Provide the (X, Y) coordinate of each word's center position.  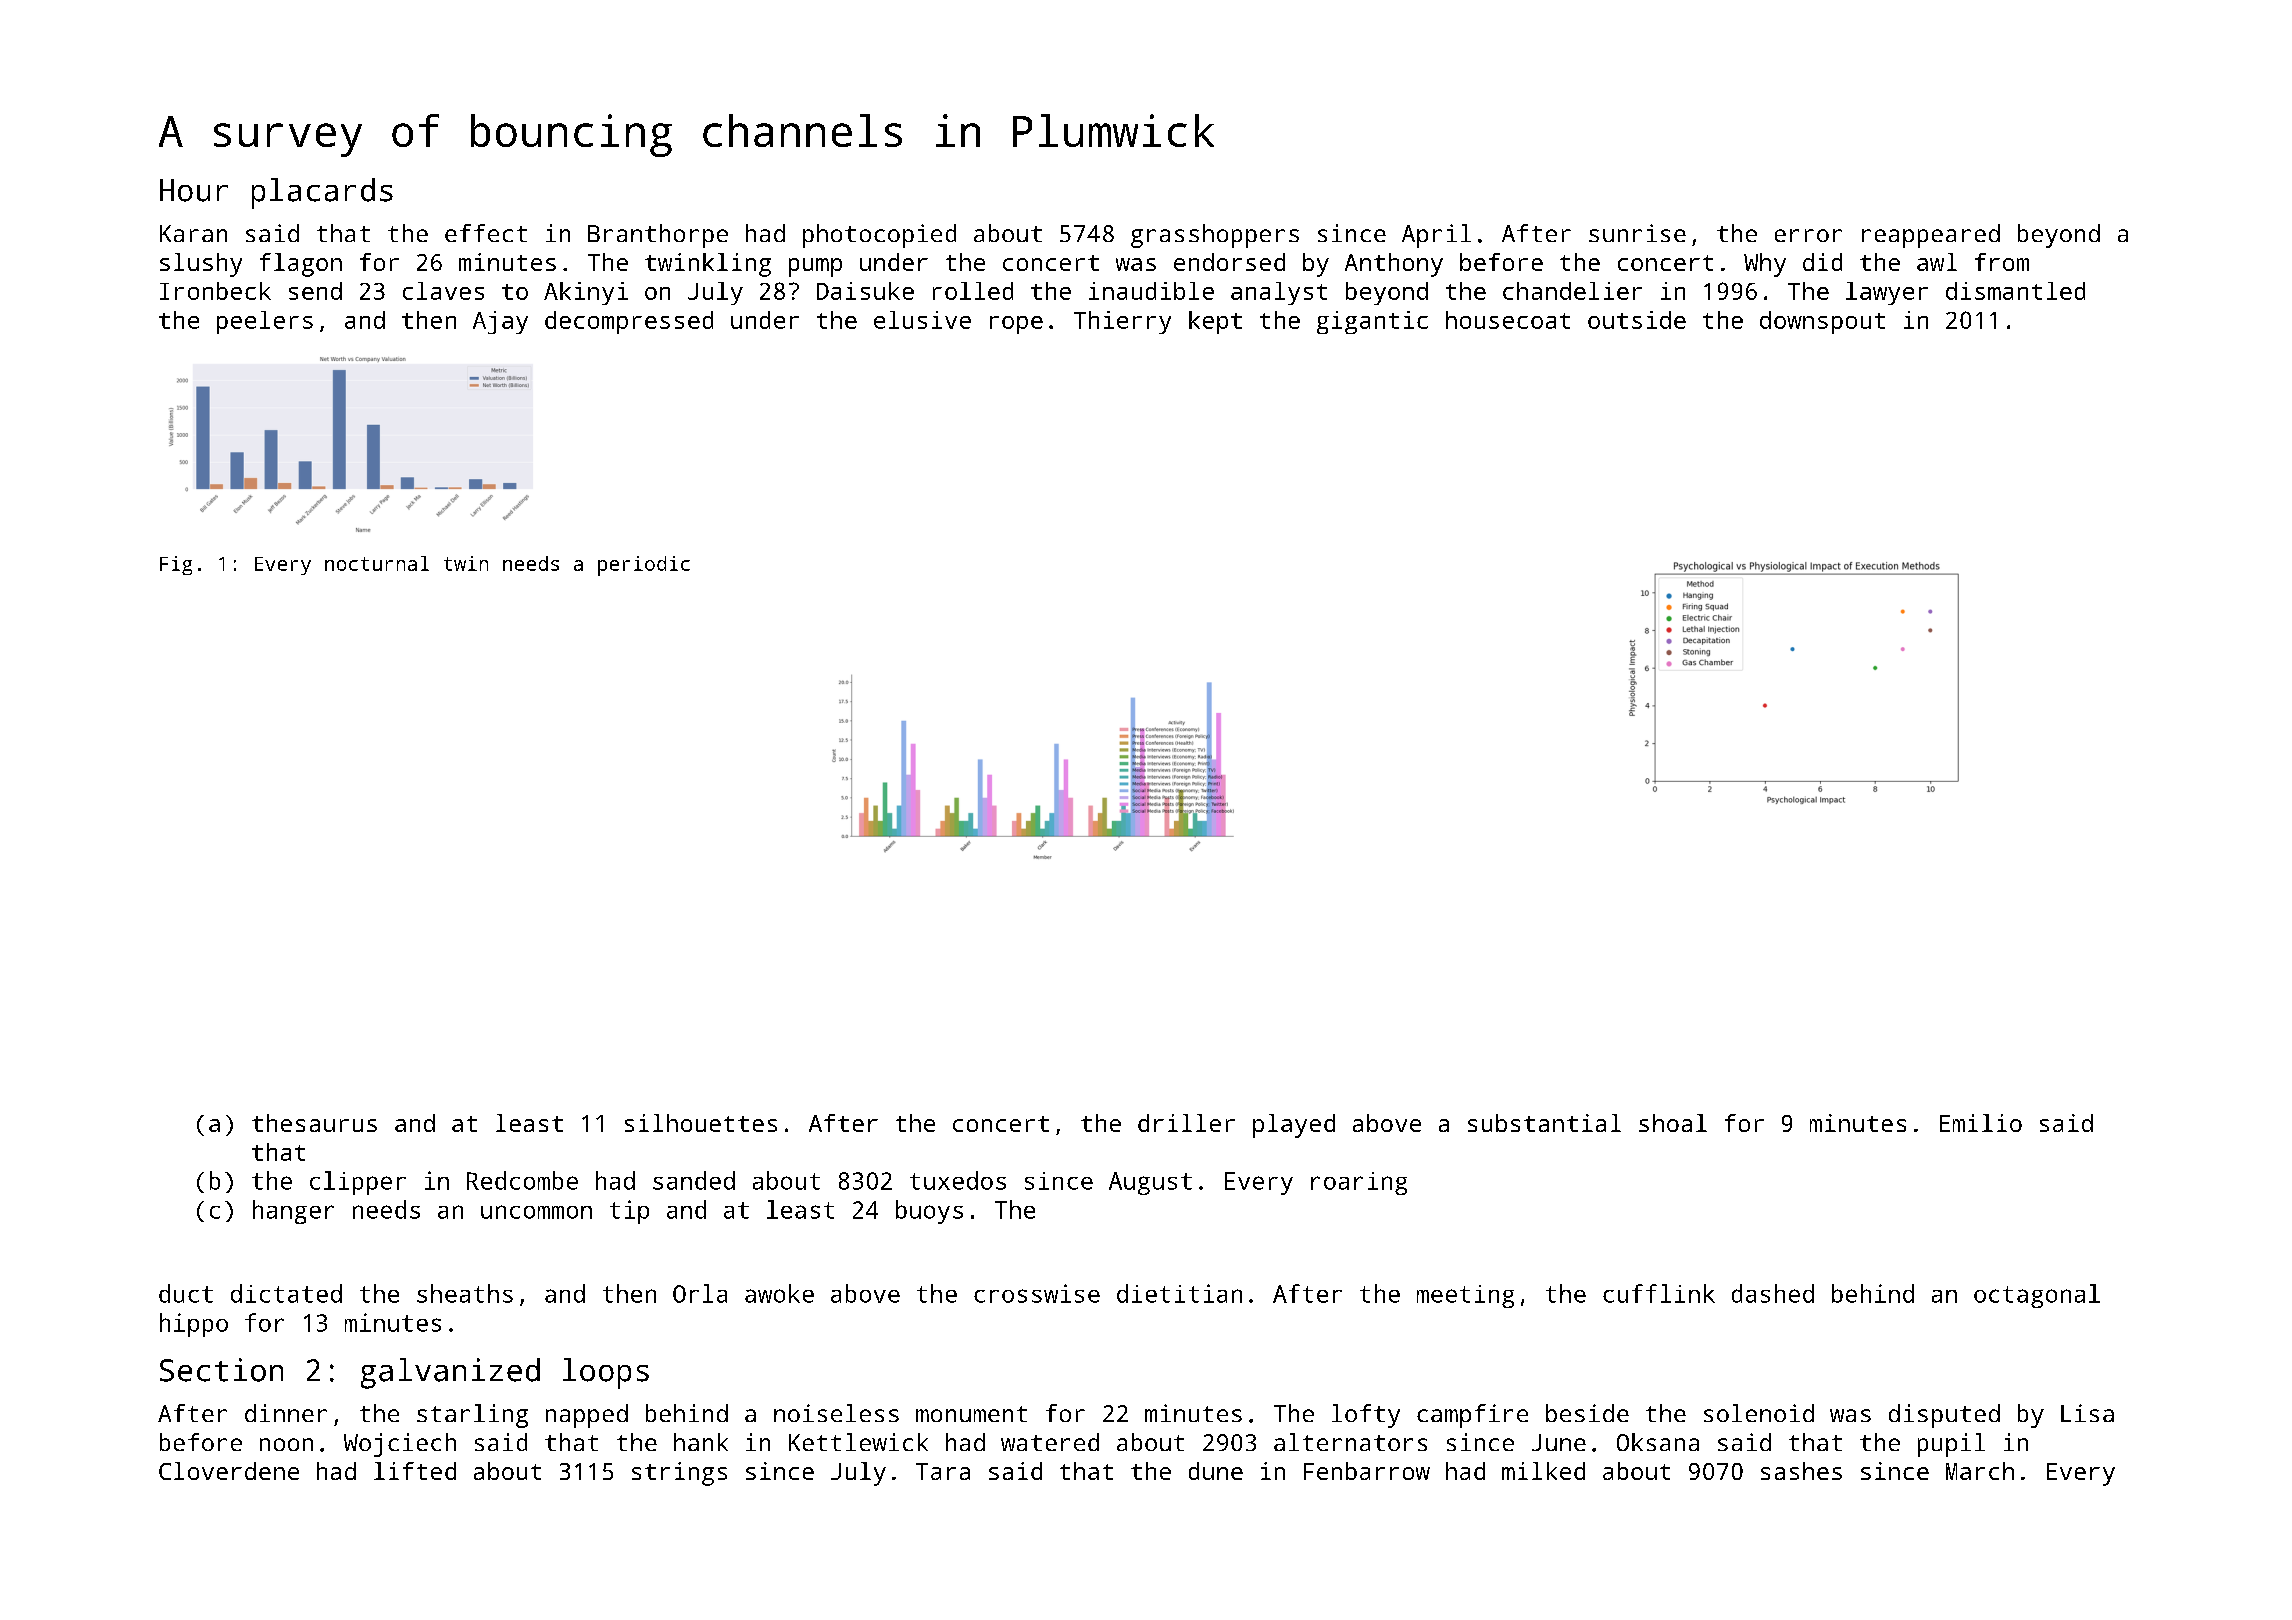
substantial (1544, 1123)
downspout (1822, 322)
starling (472, 1416)
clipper (358, 1183)
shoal (1673, 1123)
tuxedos (958, 1180)
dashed (1773, 1293)
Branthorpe (658, 236)
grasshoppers (1215, 236)
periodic (644, 566)
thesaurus (314, 1123)
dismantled (2015, 291)
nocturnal (377, 563)
